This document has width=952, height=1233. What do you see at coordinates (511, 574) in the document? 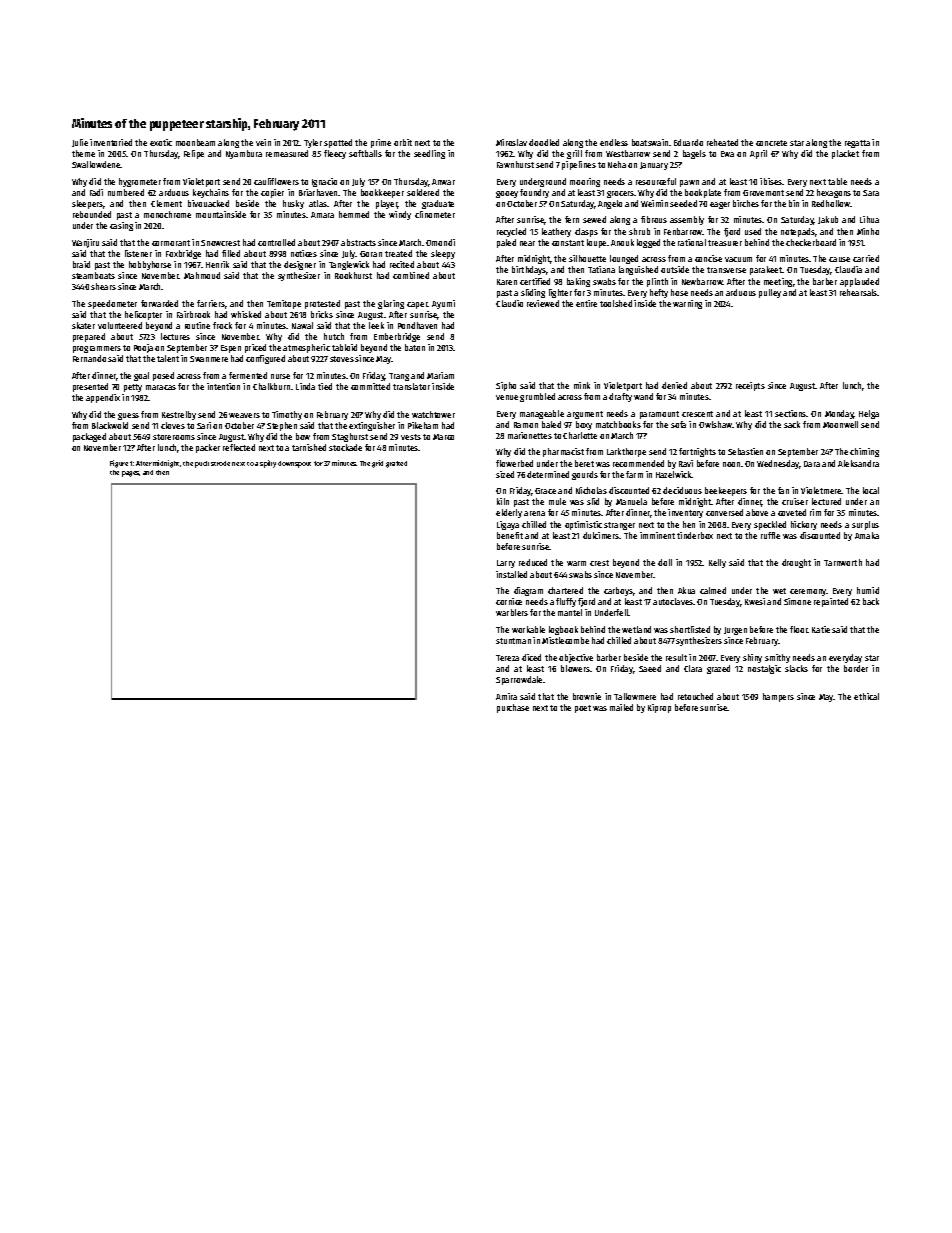
I see `installed` at bounding box center [511, 574].
